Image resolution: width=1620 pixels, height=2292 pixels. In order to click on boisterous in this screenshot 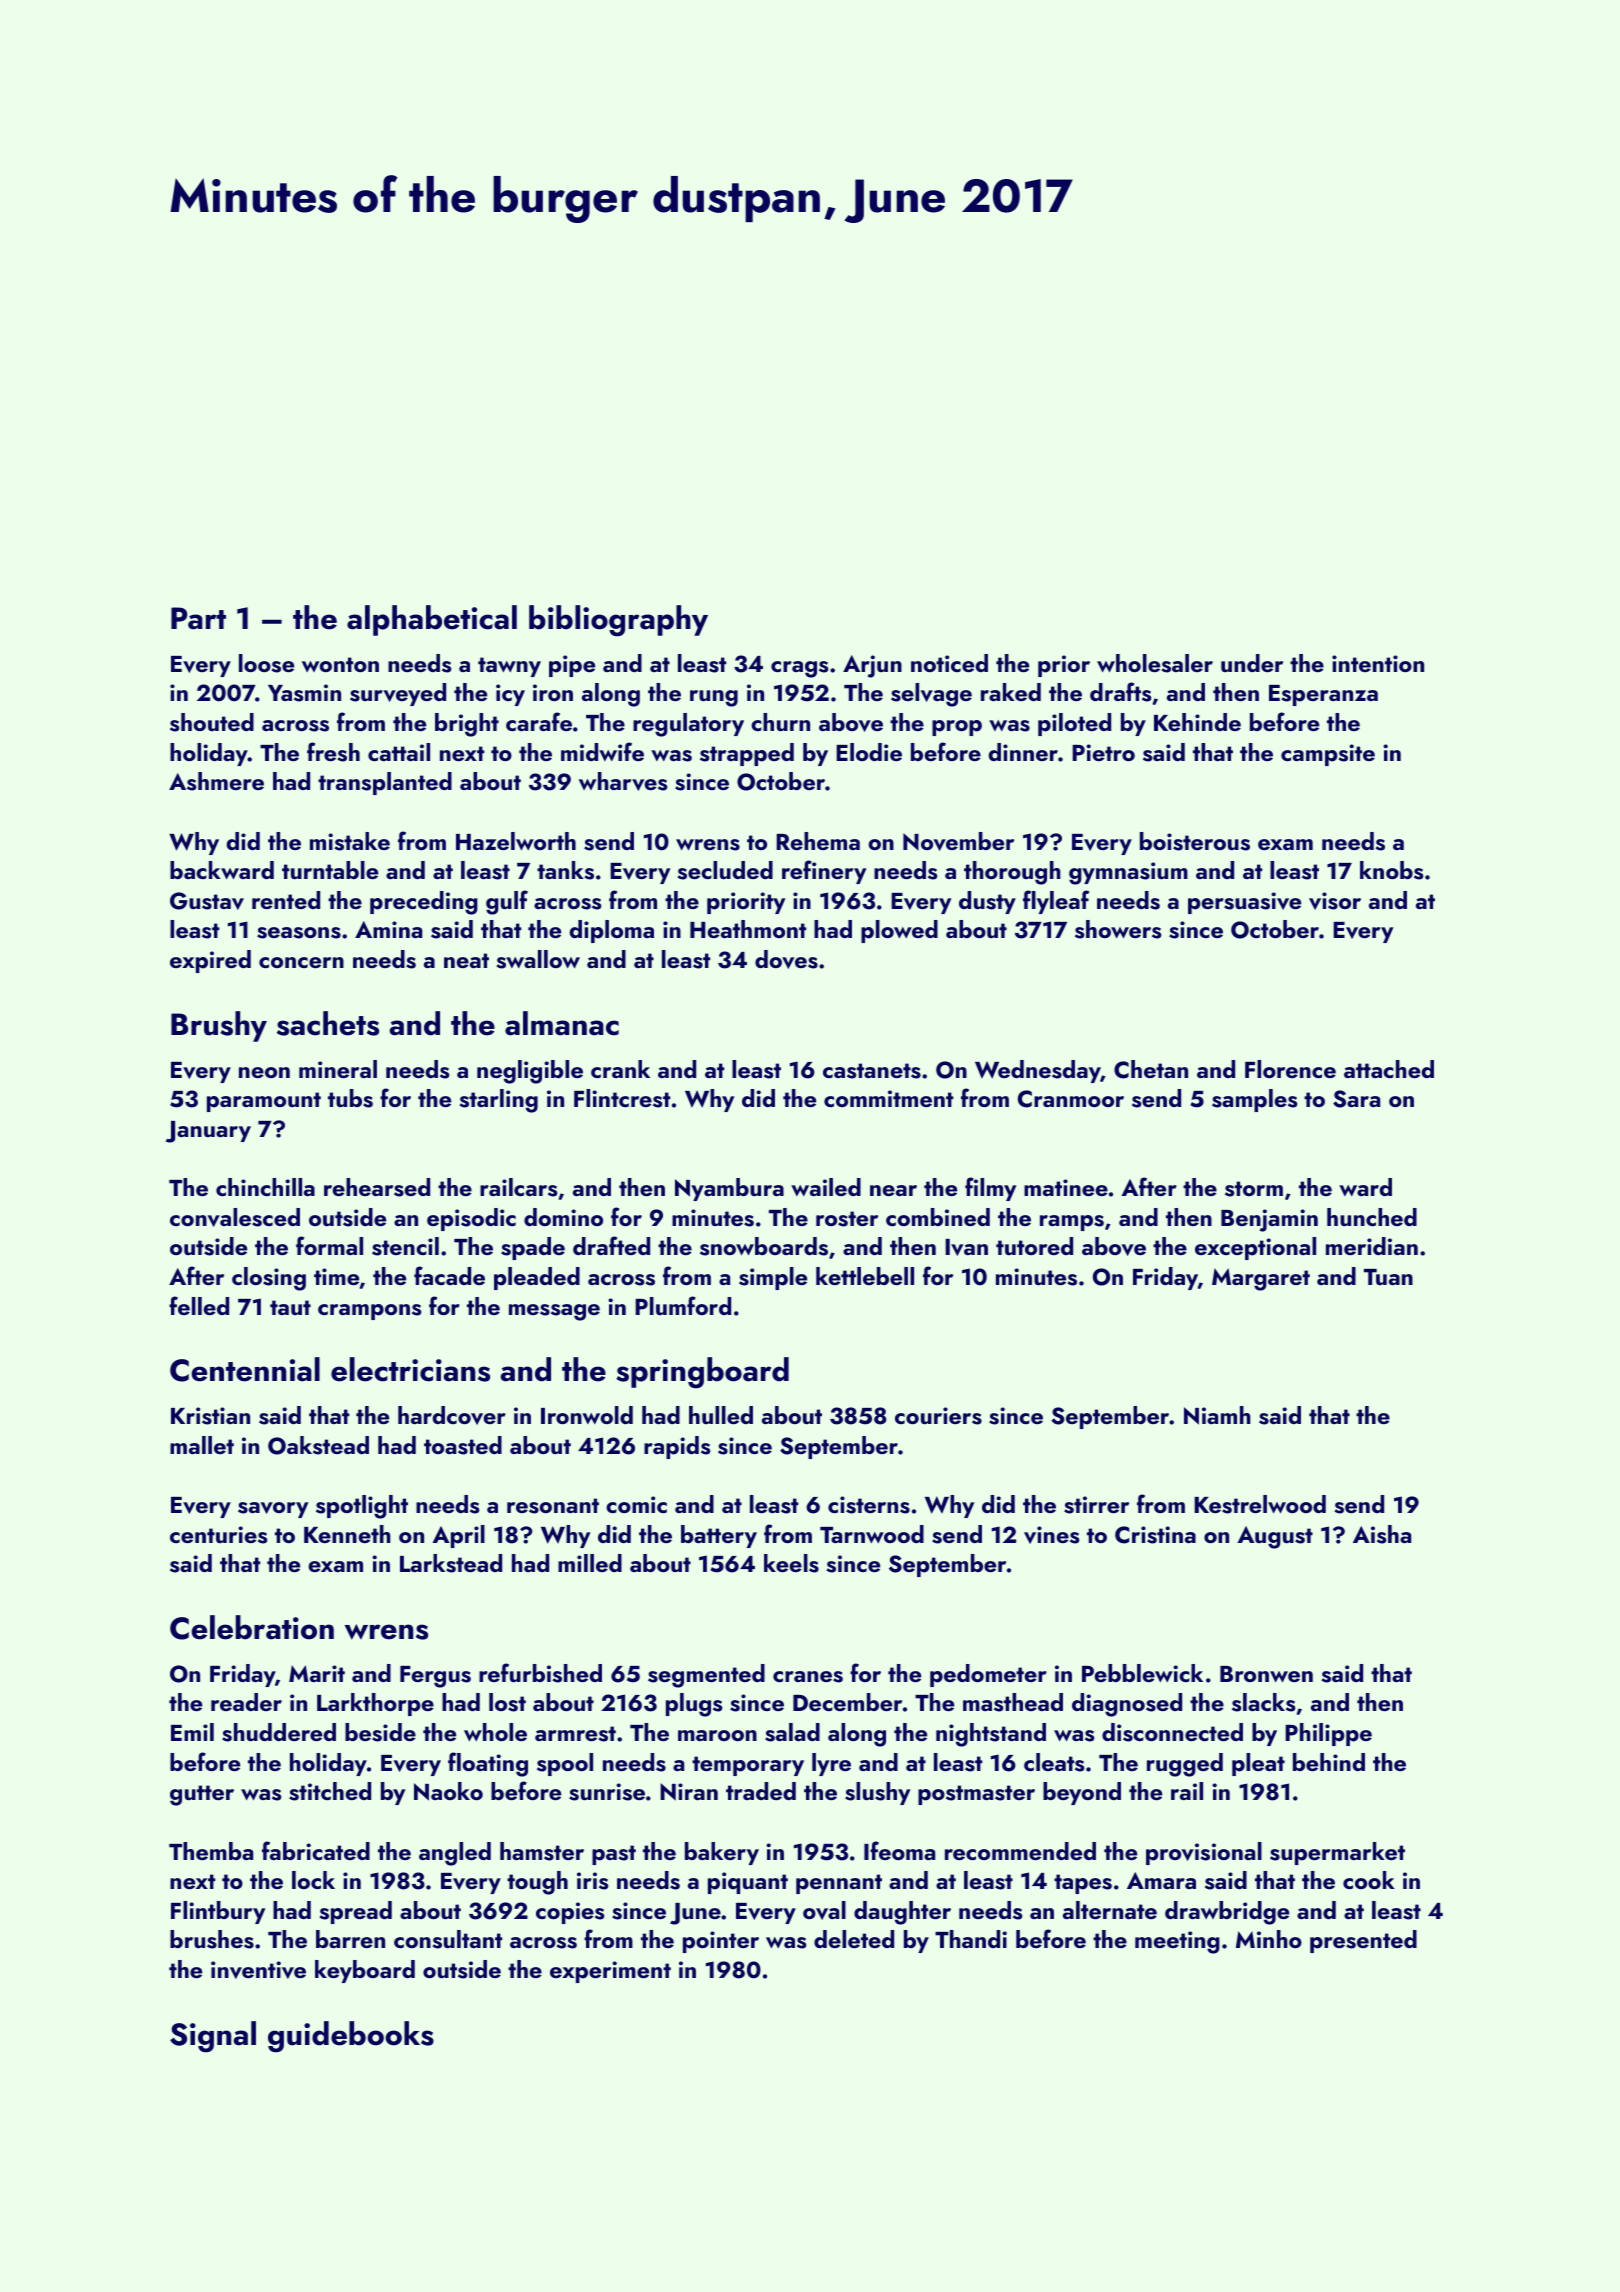, I will do `click(1195, 841)`.
